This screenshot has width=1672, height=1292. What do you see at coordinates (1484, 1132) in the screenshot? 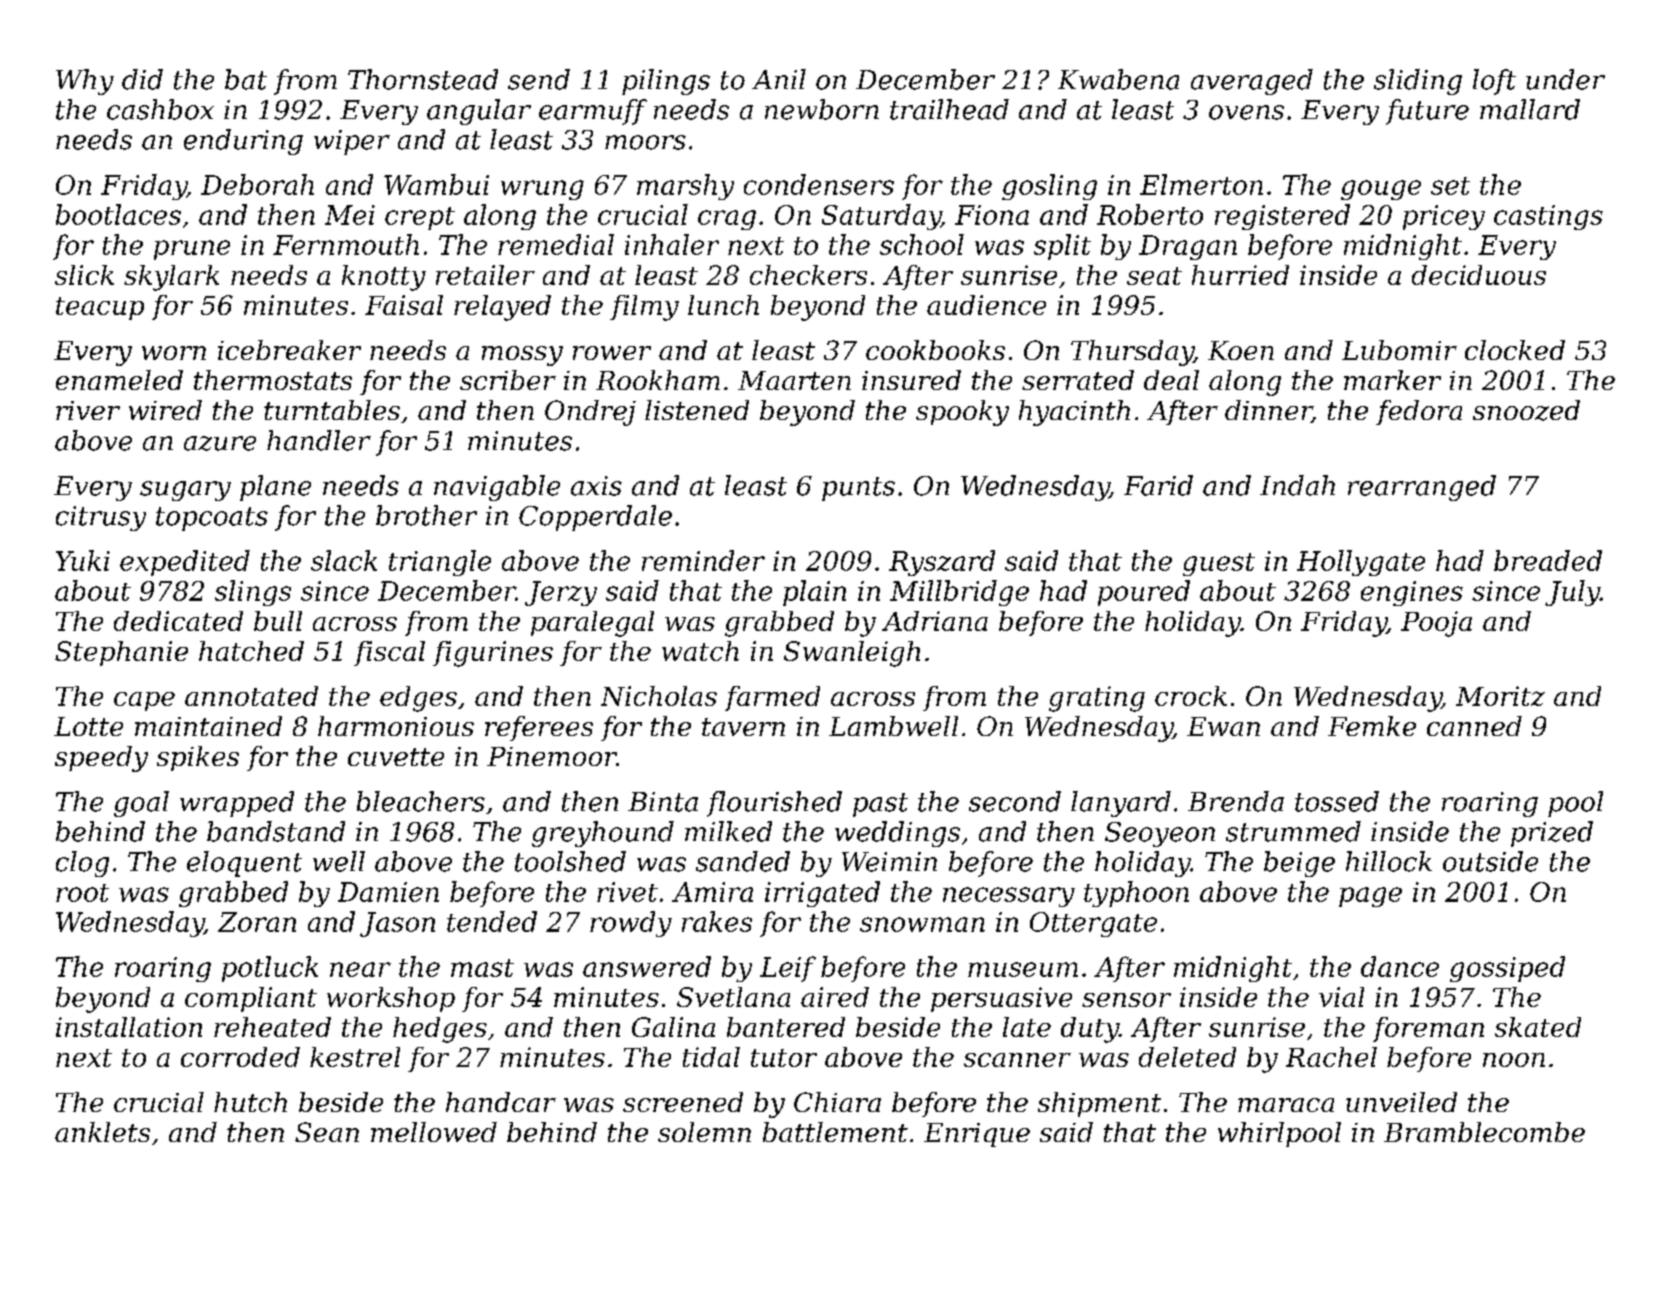
I see `Bramblecombe` at bounding box center [1484, 1132].
